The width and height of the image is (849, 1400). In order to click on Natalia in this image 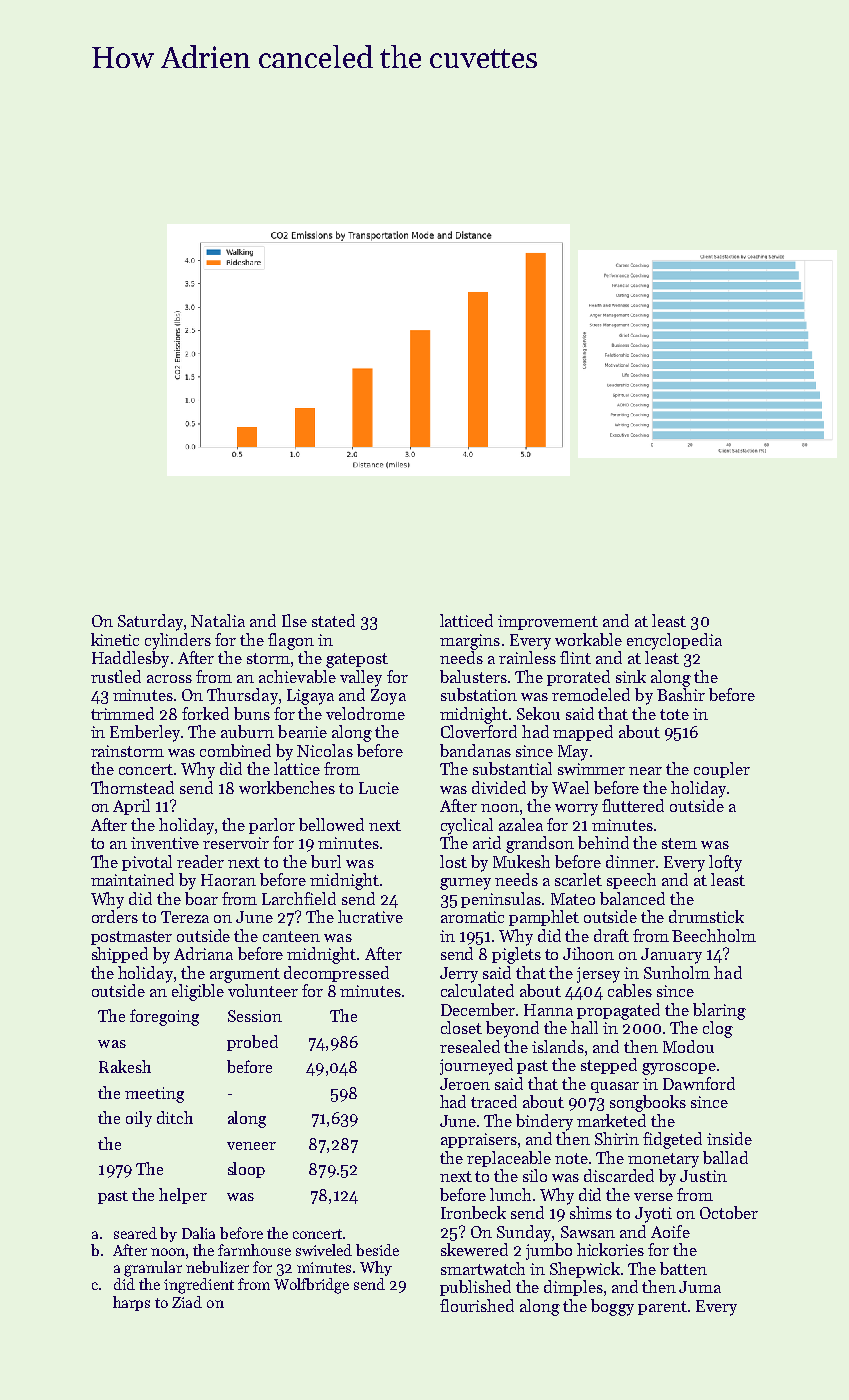, I will do `click(218, 620)`.
